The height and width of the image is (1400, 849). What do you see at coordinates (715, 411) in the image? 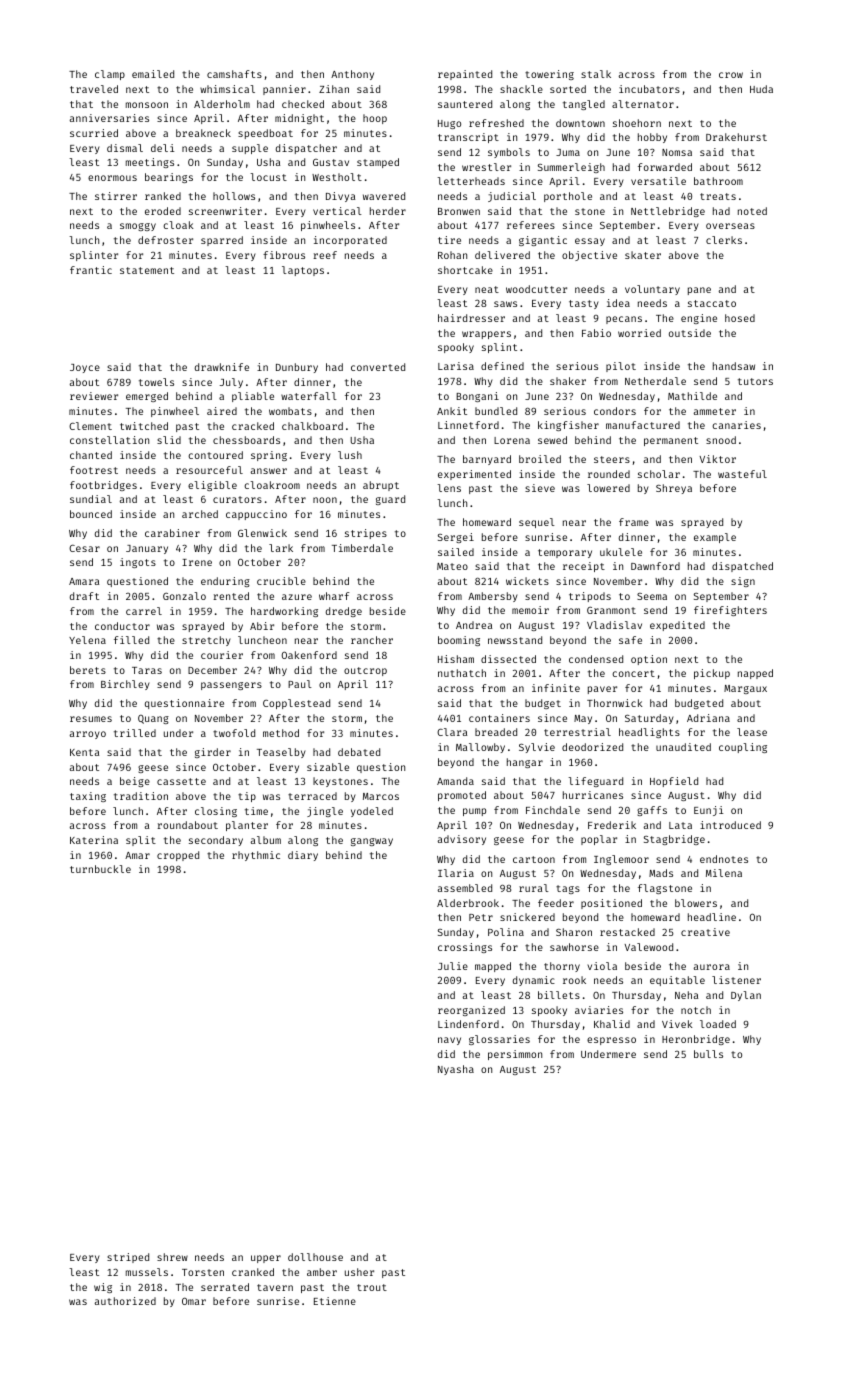
I see `ammeter` at bounding box center [715, 411].
